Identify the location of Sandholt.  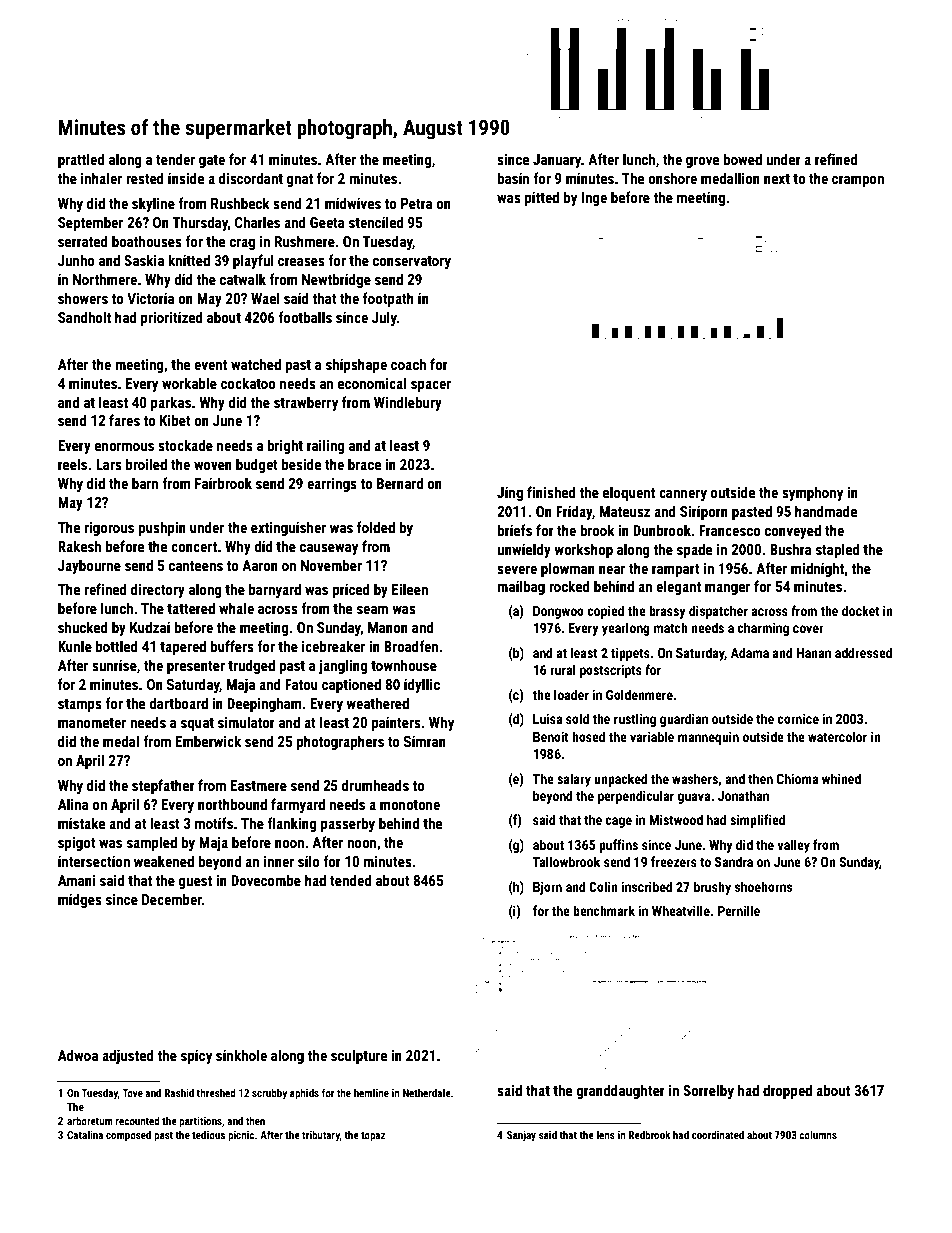
(84, 317).
